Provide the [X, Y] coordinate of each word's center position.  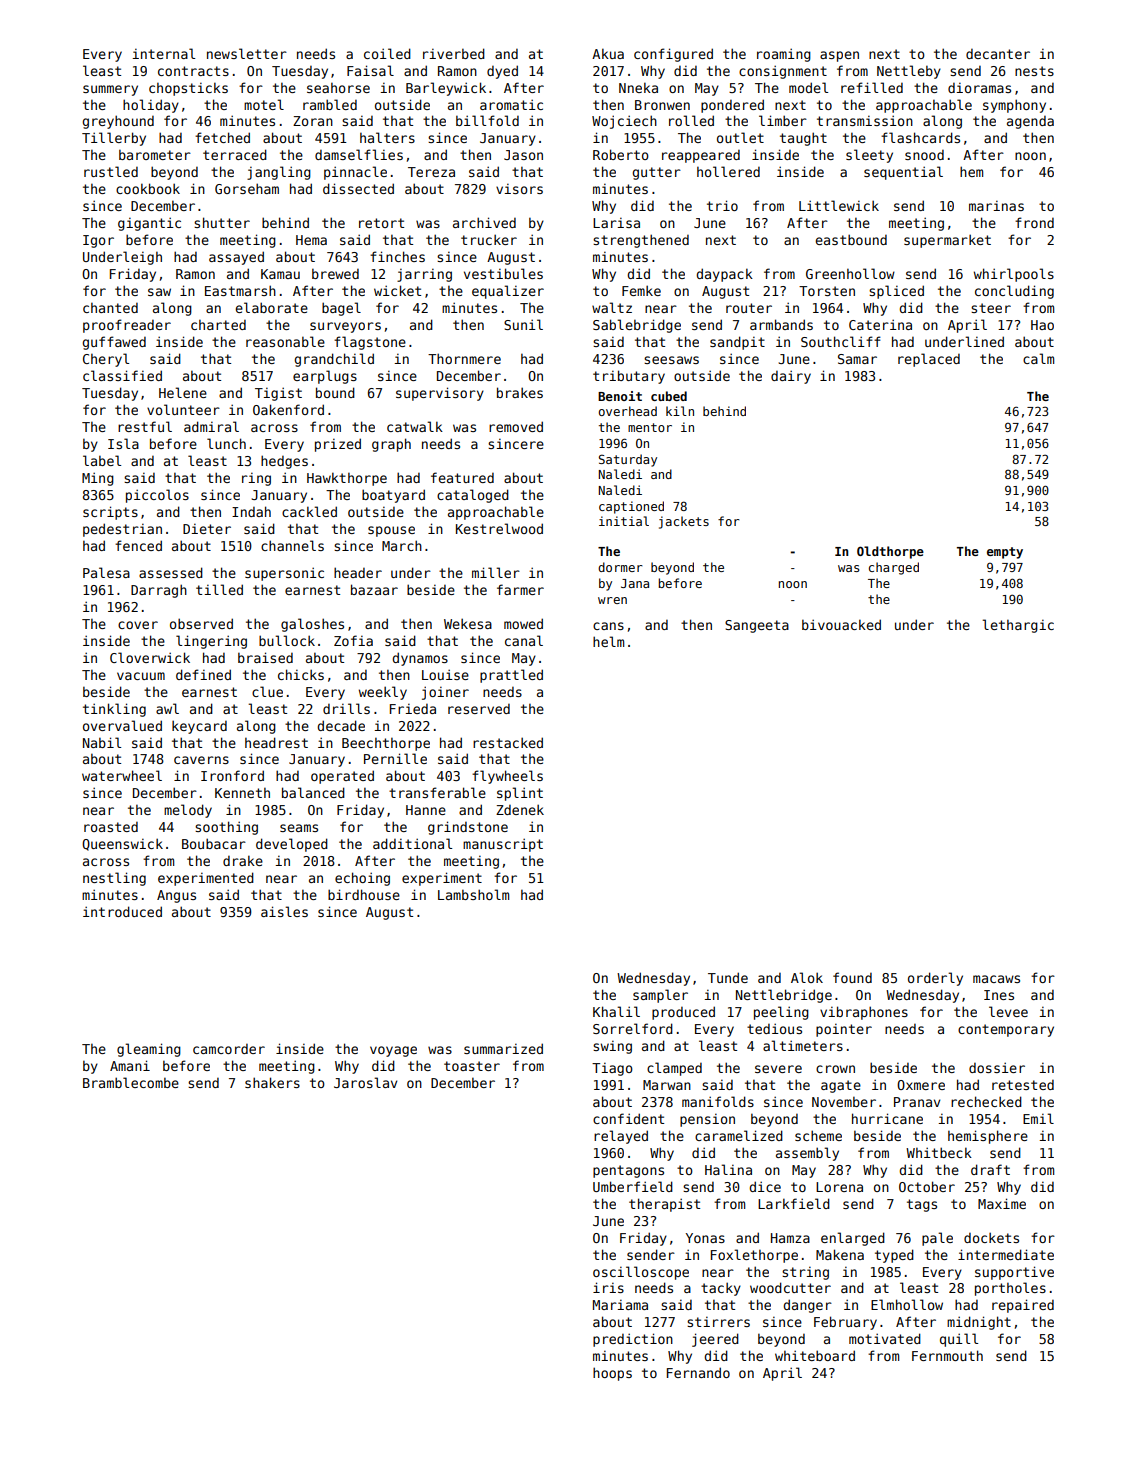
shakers [272, 1082]
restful [145, 426]
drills [346, 708]
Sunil [523, 324]
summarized [503, 1048]
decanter [998, 54]
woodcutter [790, 1287]
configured [673, 55]
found [852, 977]
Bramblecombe [131, 1082]
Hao [1042, 325]
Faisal [370, 70]
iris [608, 1287]
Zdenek [520, 809]
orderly [935, 979]
